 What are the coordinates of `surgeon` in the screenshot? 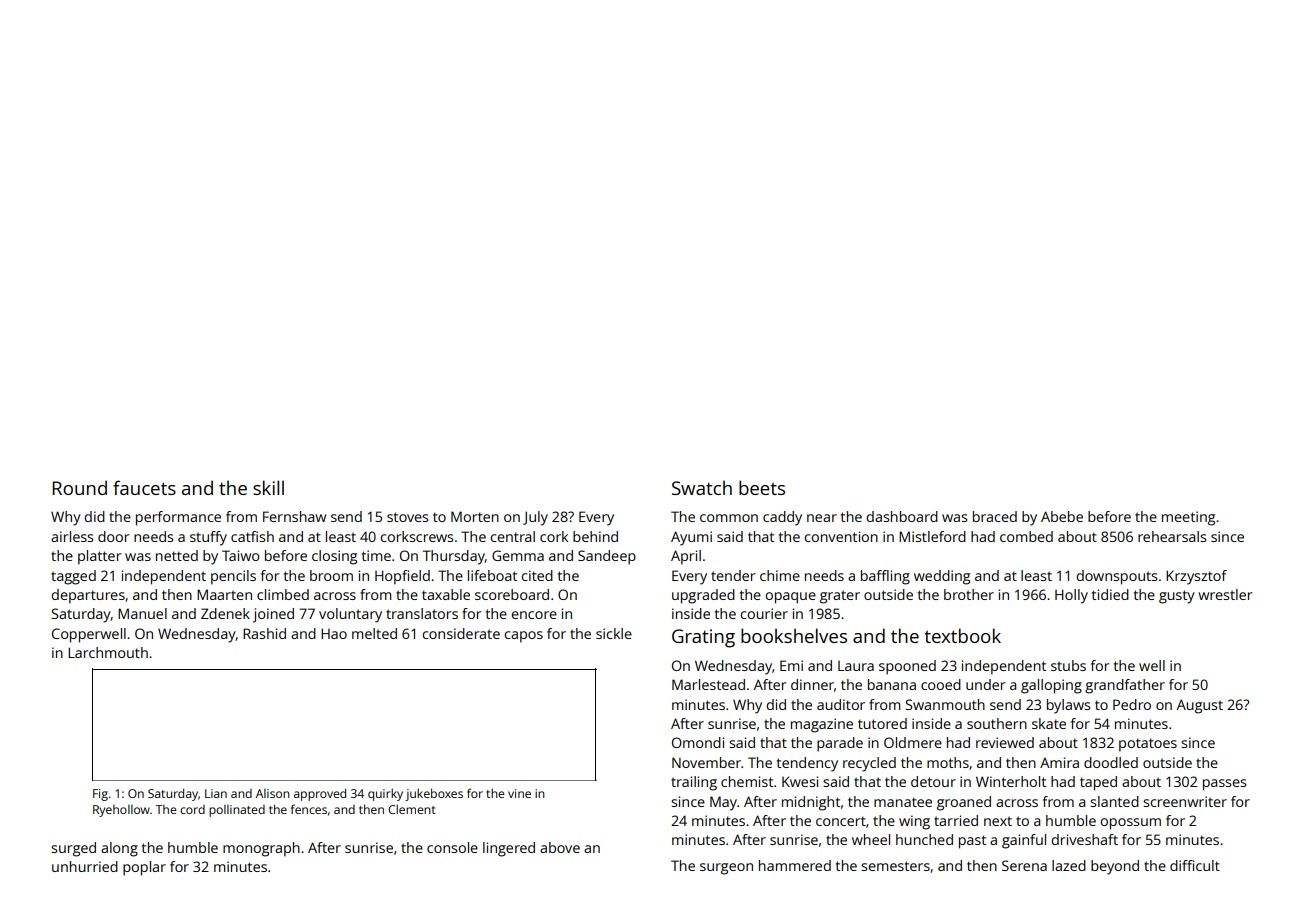 It's located at (726, 869).
